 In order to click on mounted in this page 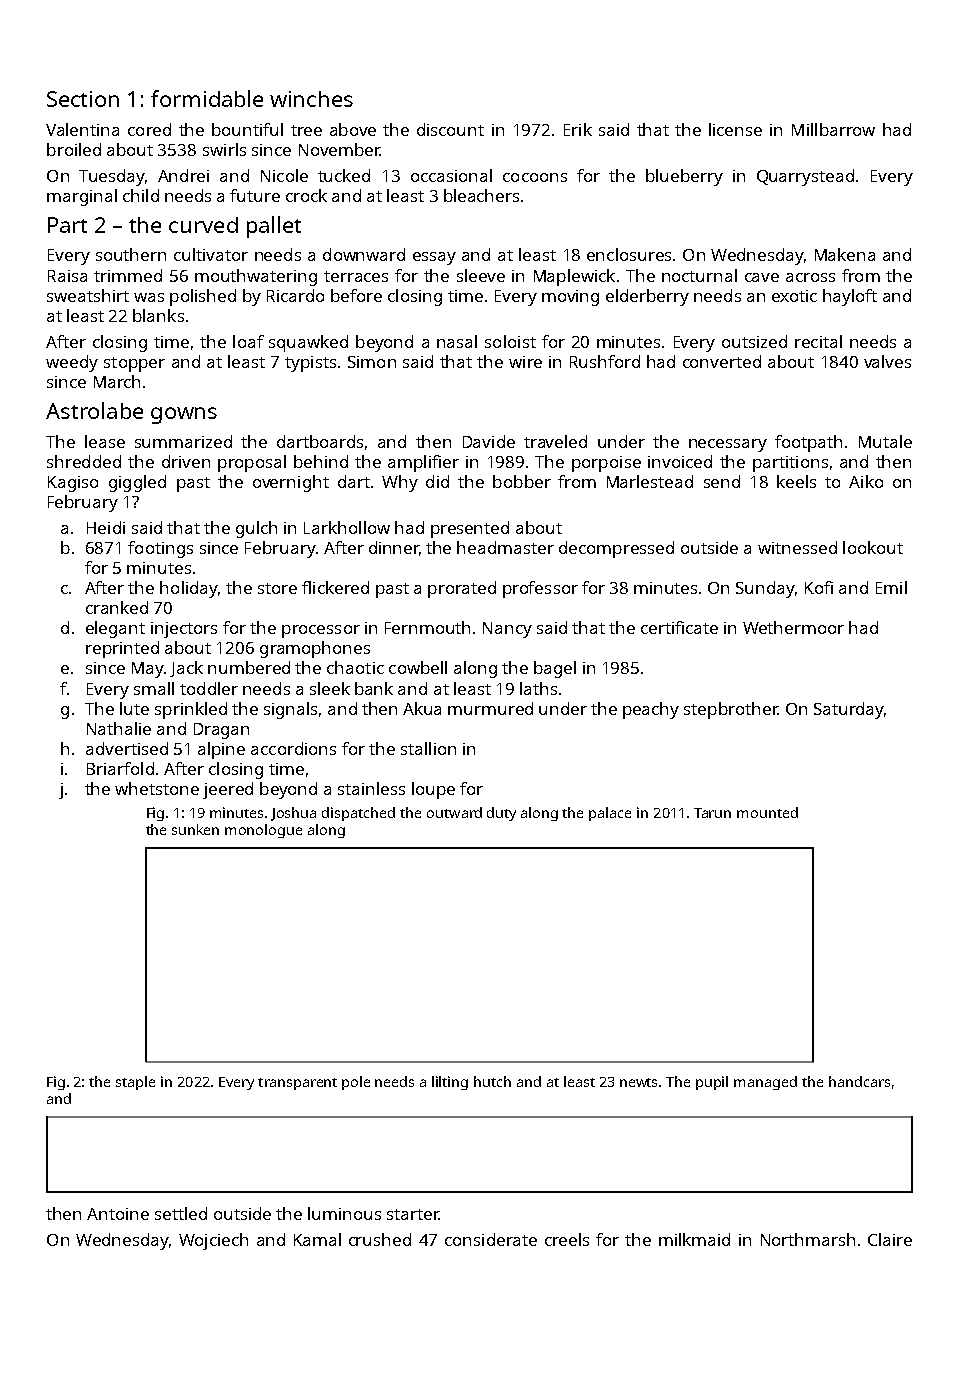, I will do `click(767, 812)`.
